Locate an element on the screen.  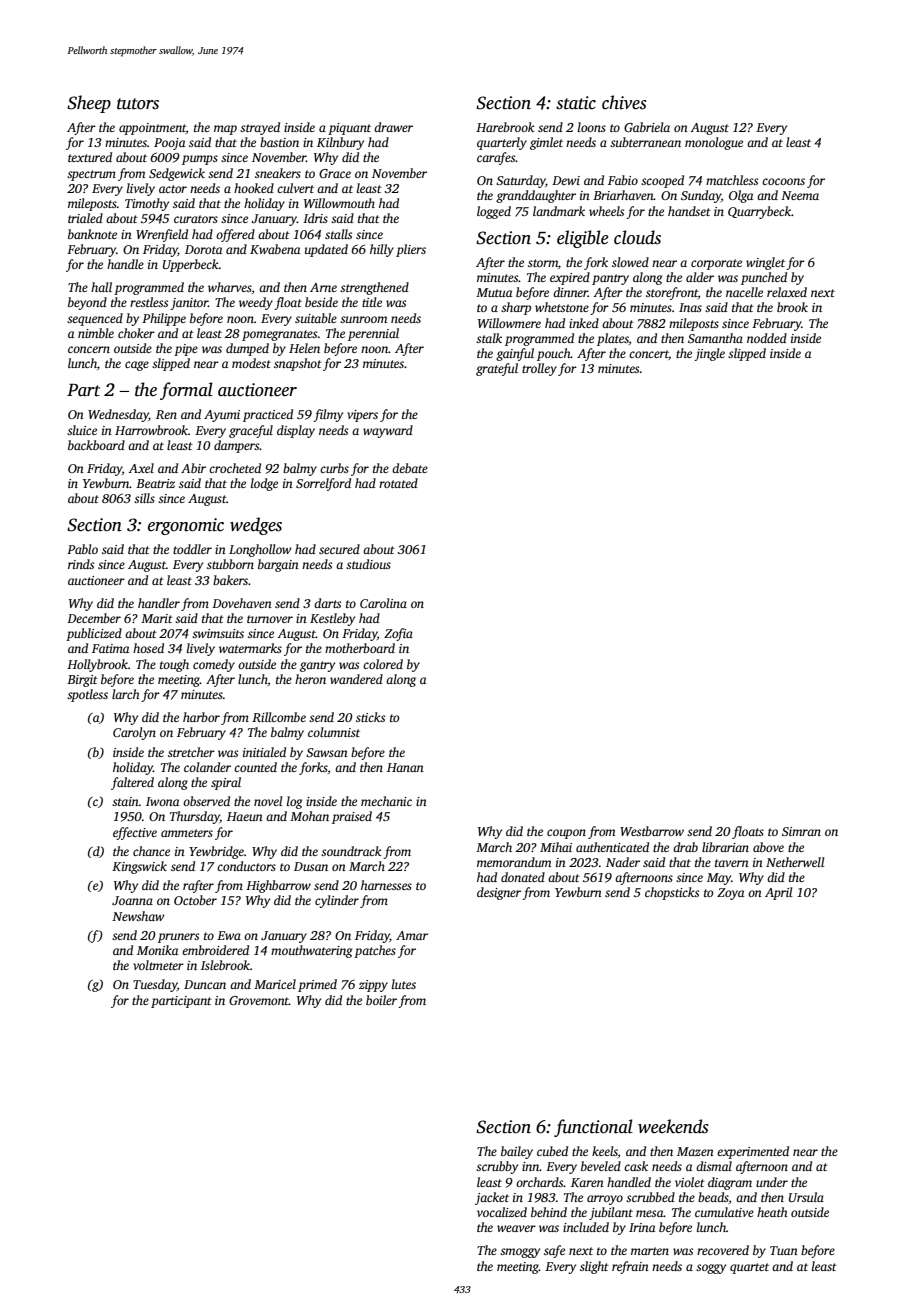
relaxed is located at coordinates (787, 292).
